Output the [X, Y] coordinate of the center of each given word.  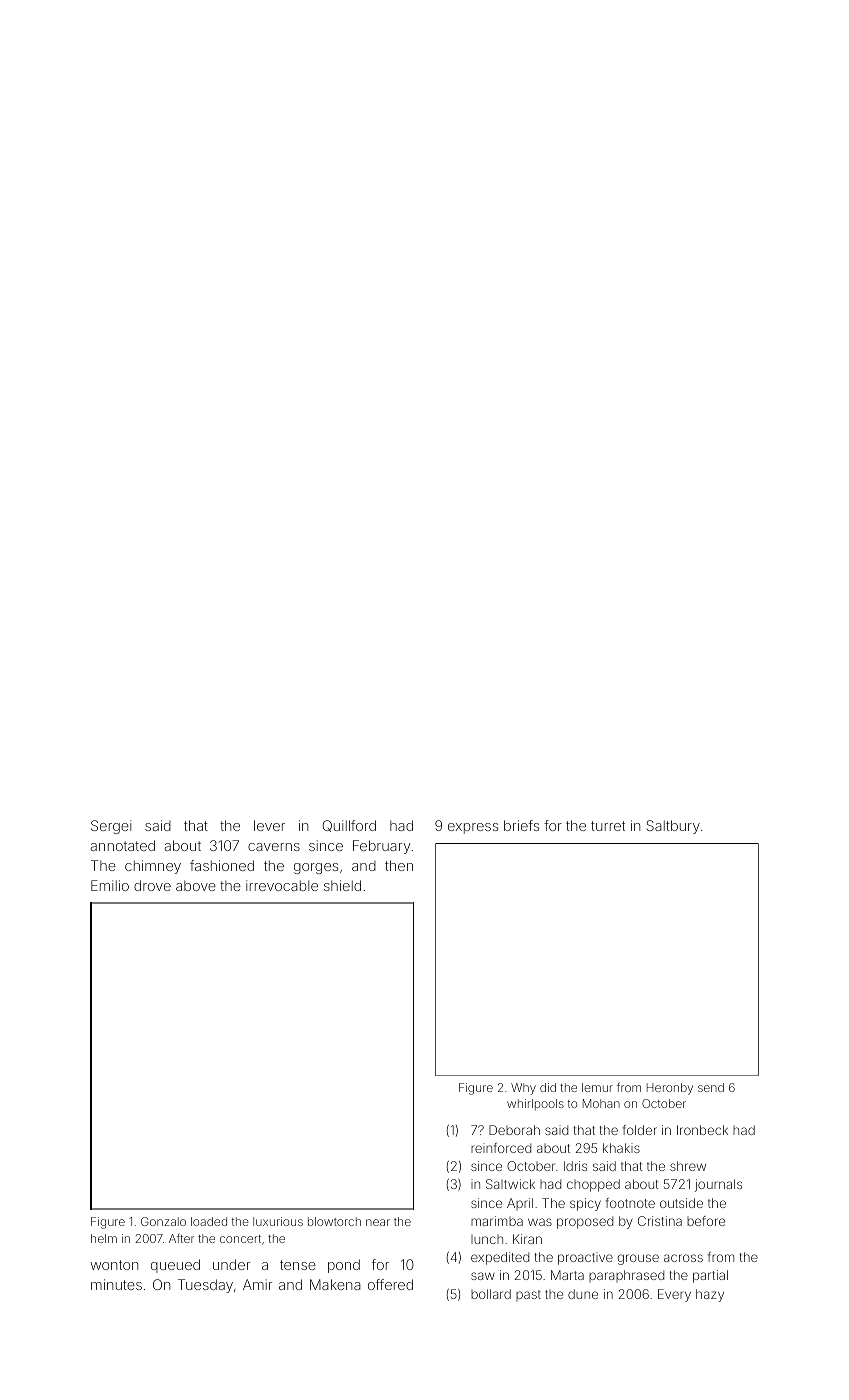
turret [608, 826]
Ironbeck [702, 1130]
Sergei [111, 827]
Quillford [349, 826]
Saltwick [510, 1184]
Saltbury [673, 827]
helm [104, 1238]
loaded [209, 1221]
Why [523, 1089]
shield [342, 885]
